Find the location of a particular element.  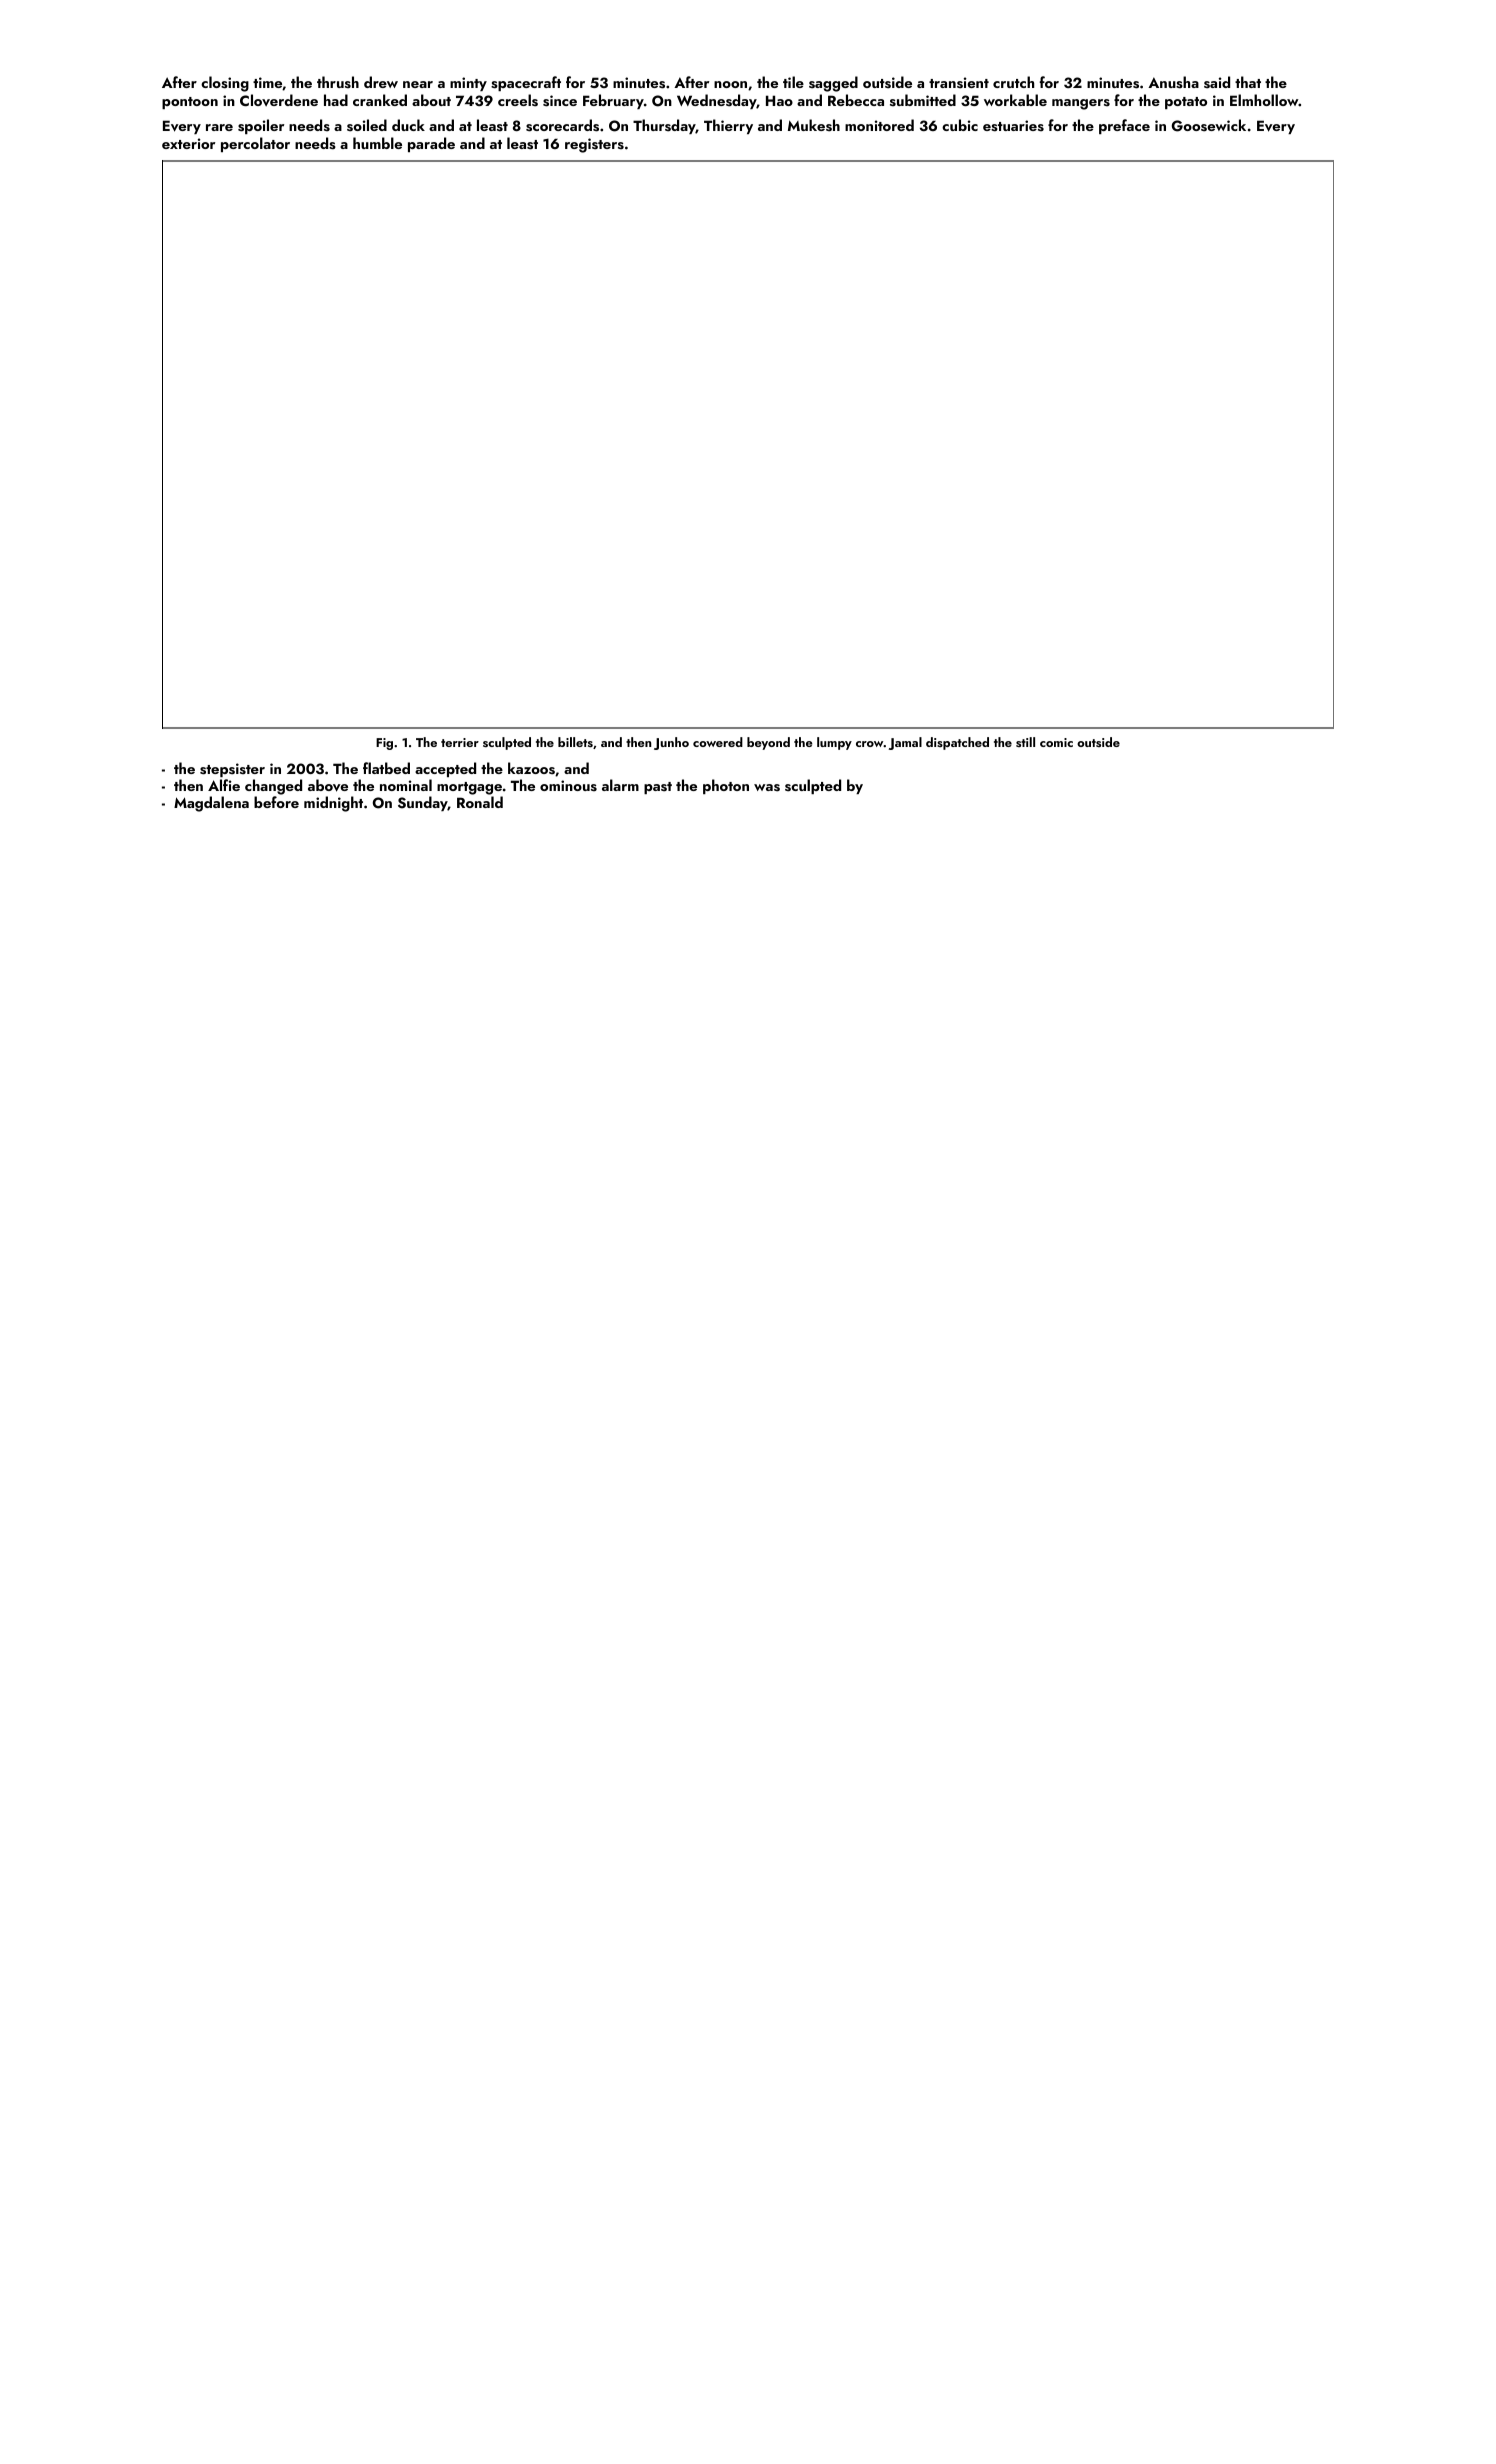

monitored is located at coordinates (879, 125).
